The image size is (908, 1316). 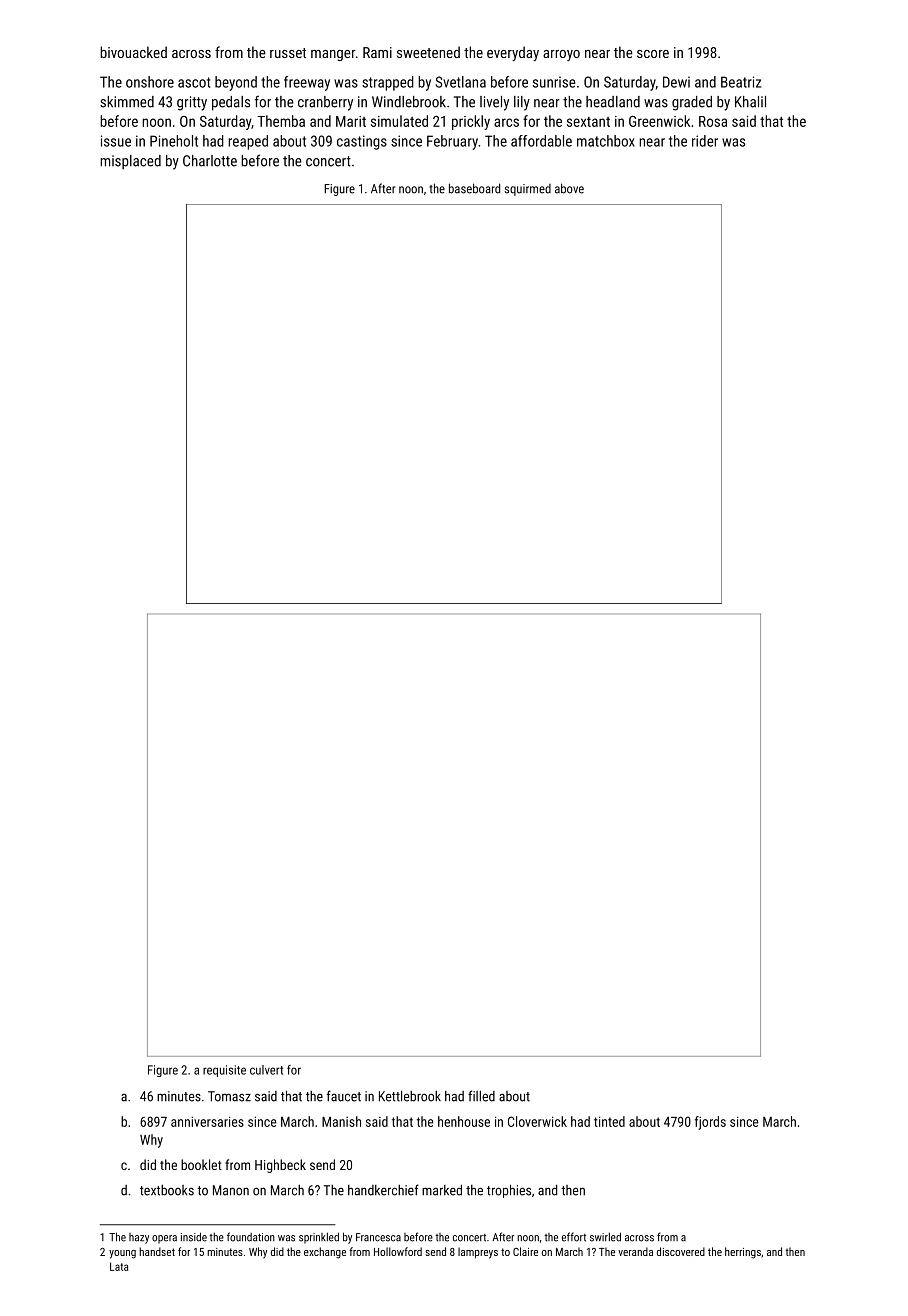 What do you see at coordinates (705, 141) in the screenshot?
I see `rider` at bounding box center [705, 141].
